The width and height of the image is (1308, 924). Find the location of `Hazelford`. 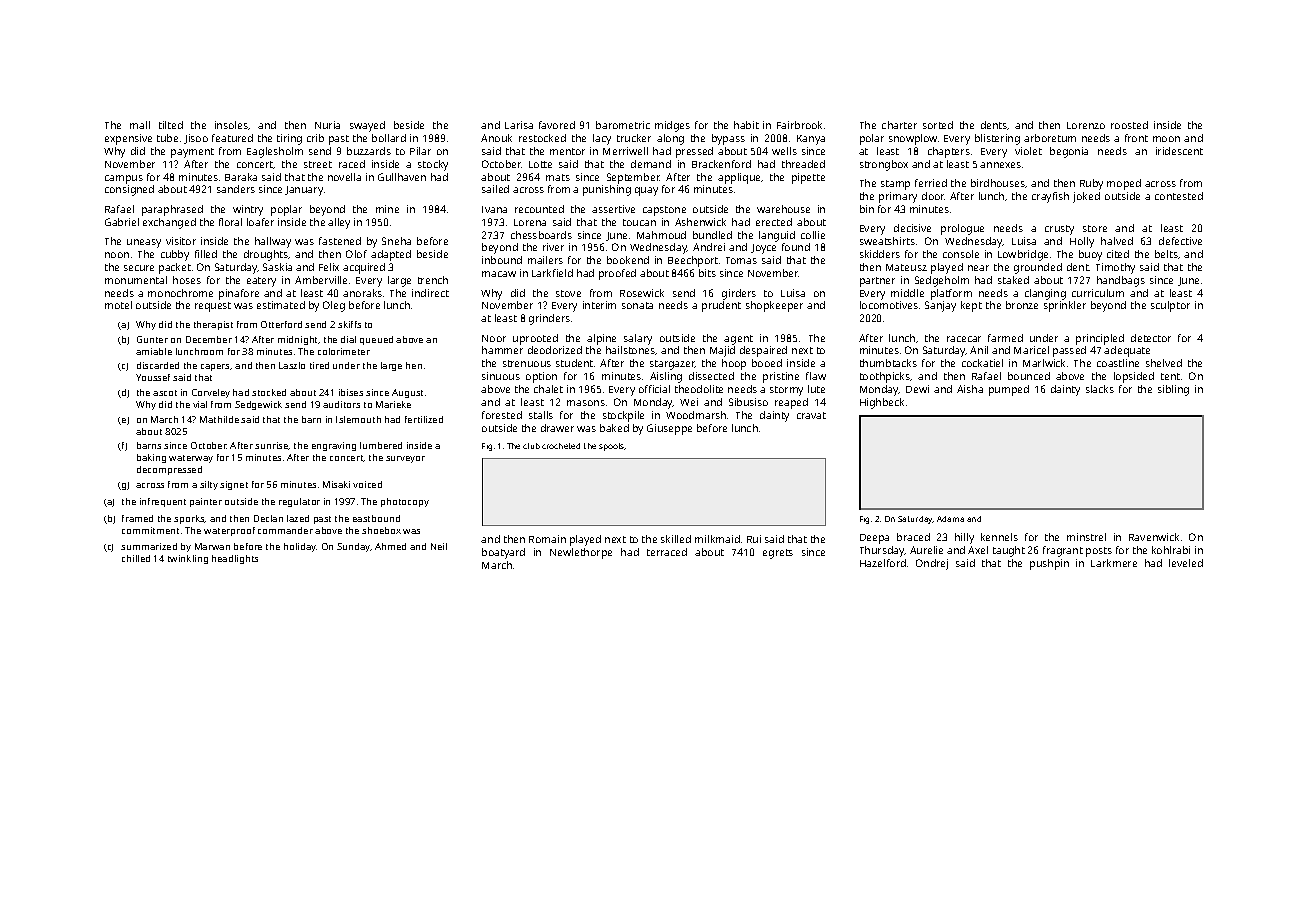

Hazelford is located at coordinates (883, 563).
